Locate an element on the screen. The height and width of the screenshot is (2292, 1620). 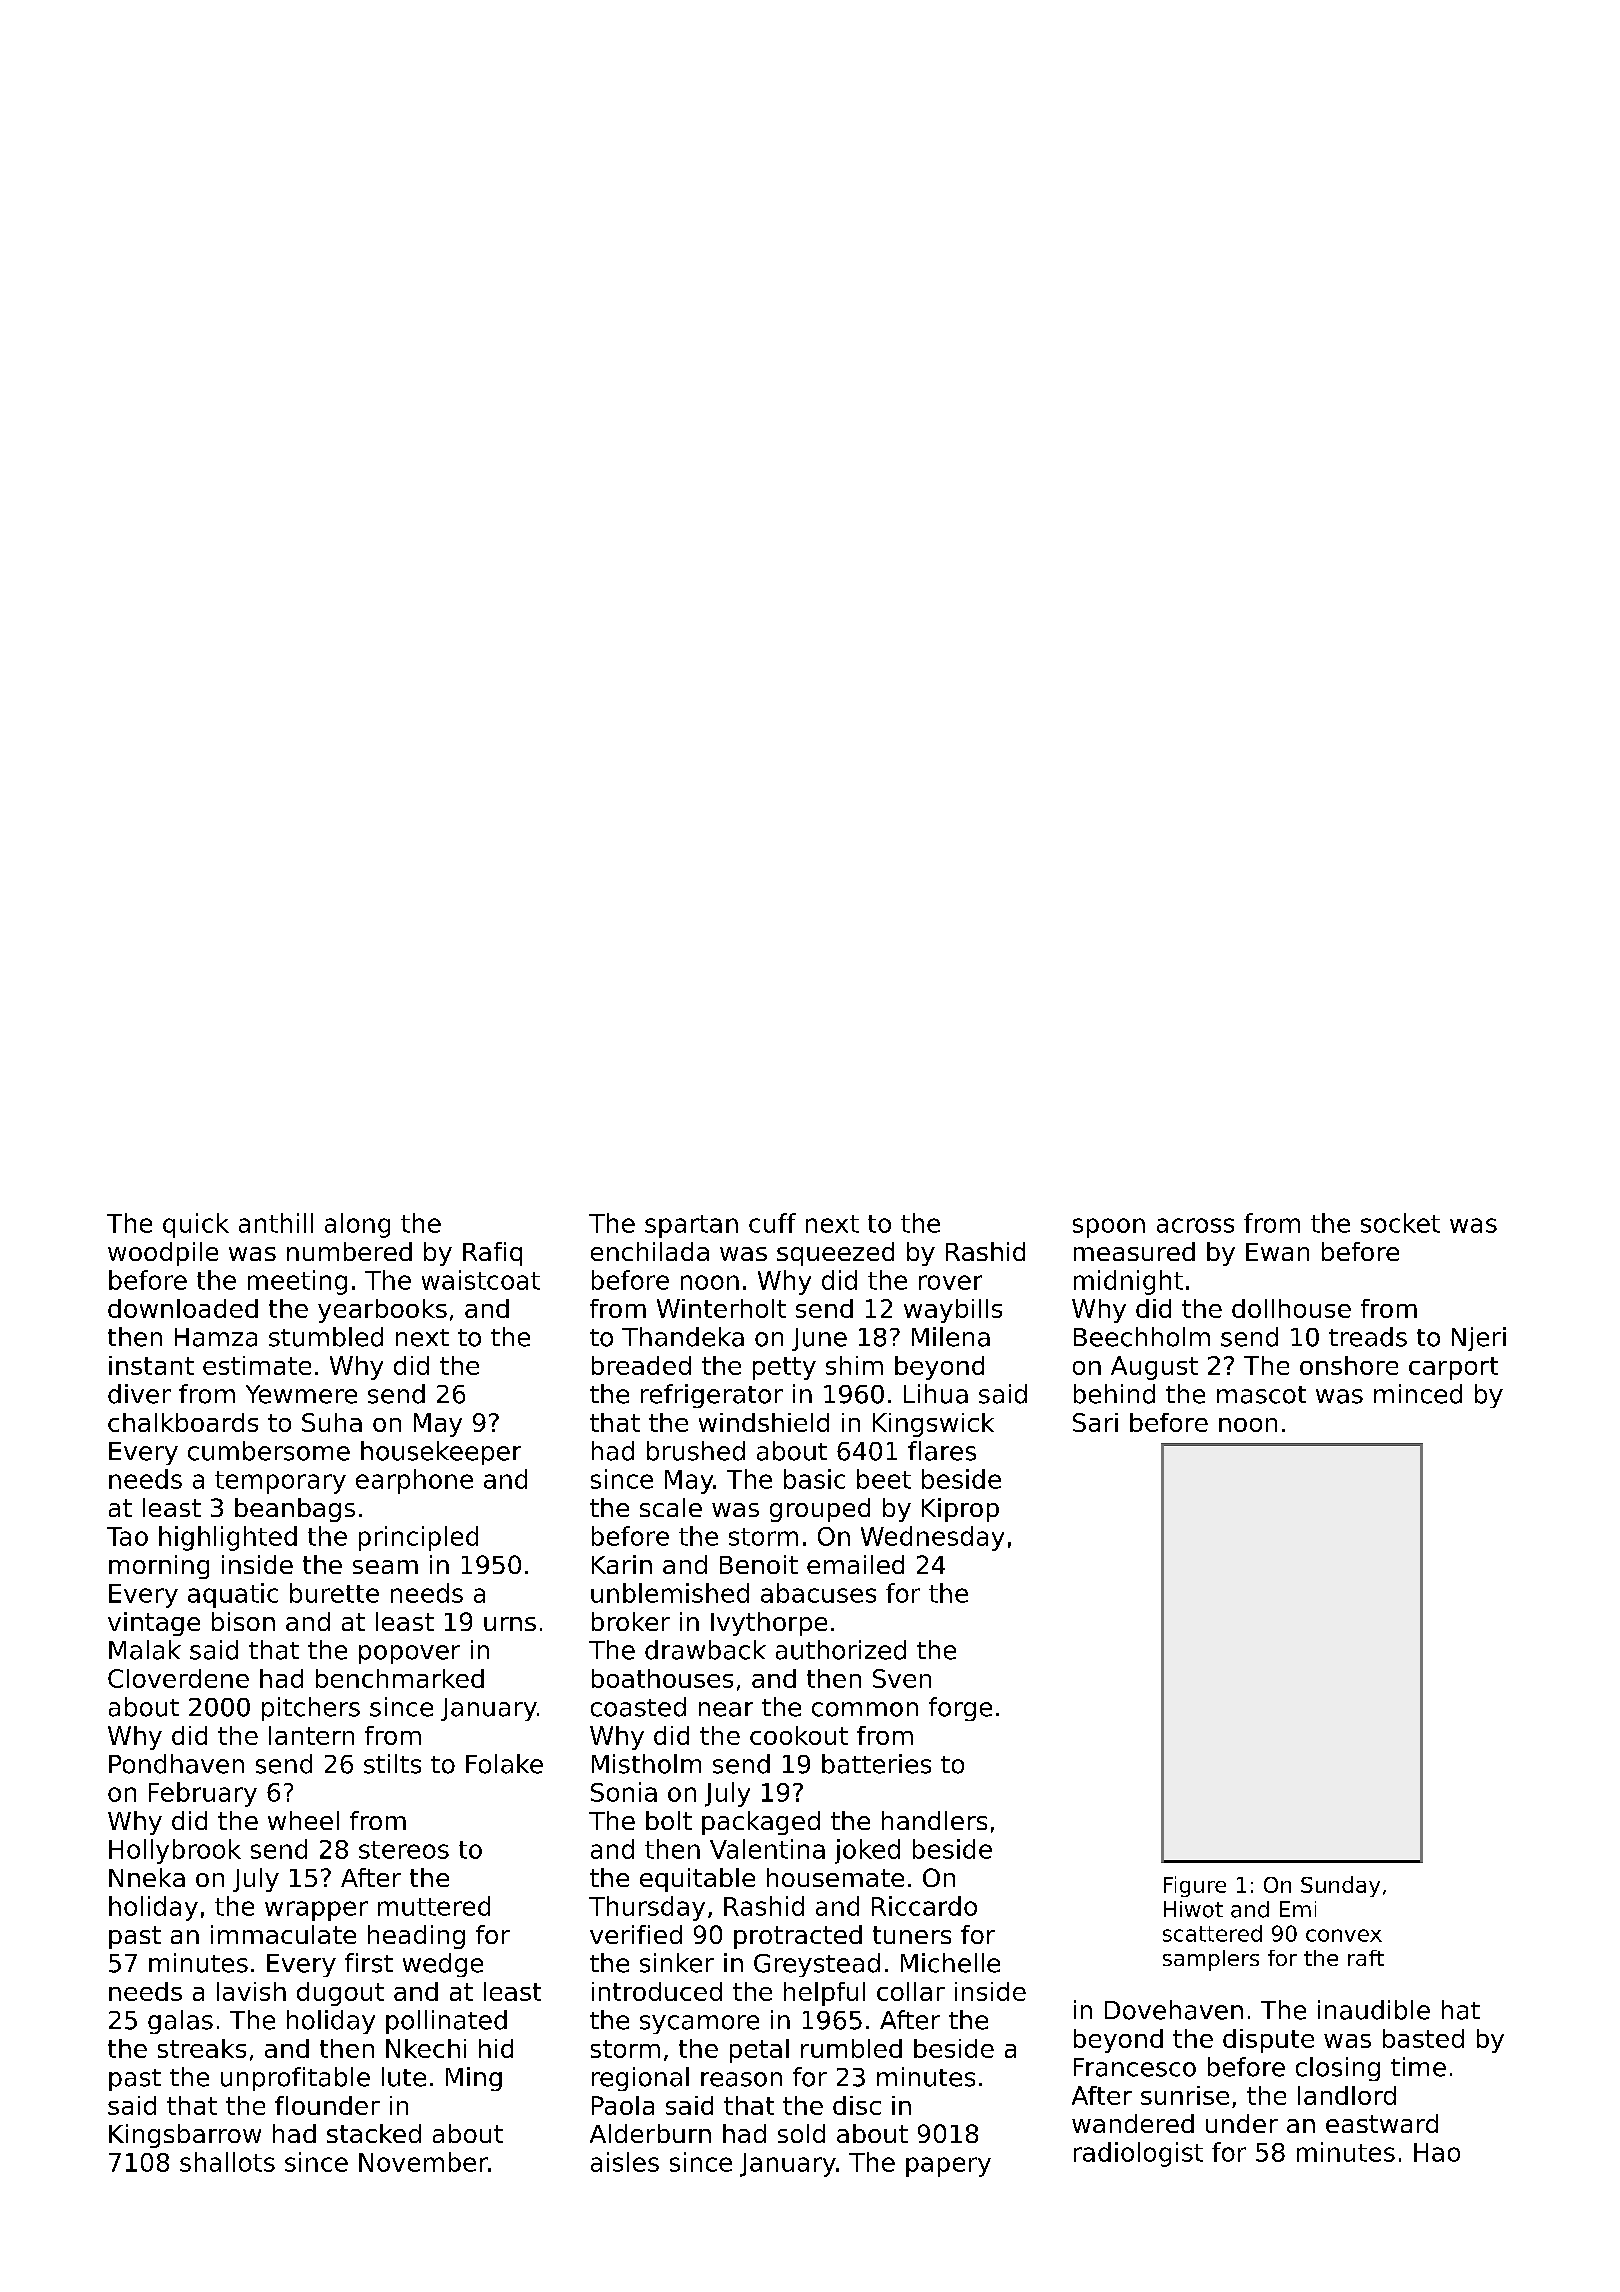
estimate is located at coordinates (257, 1365).
